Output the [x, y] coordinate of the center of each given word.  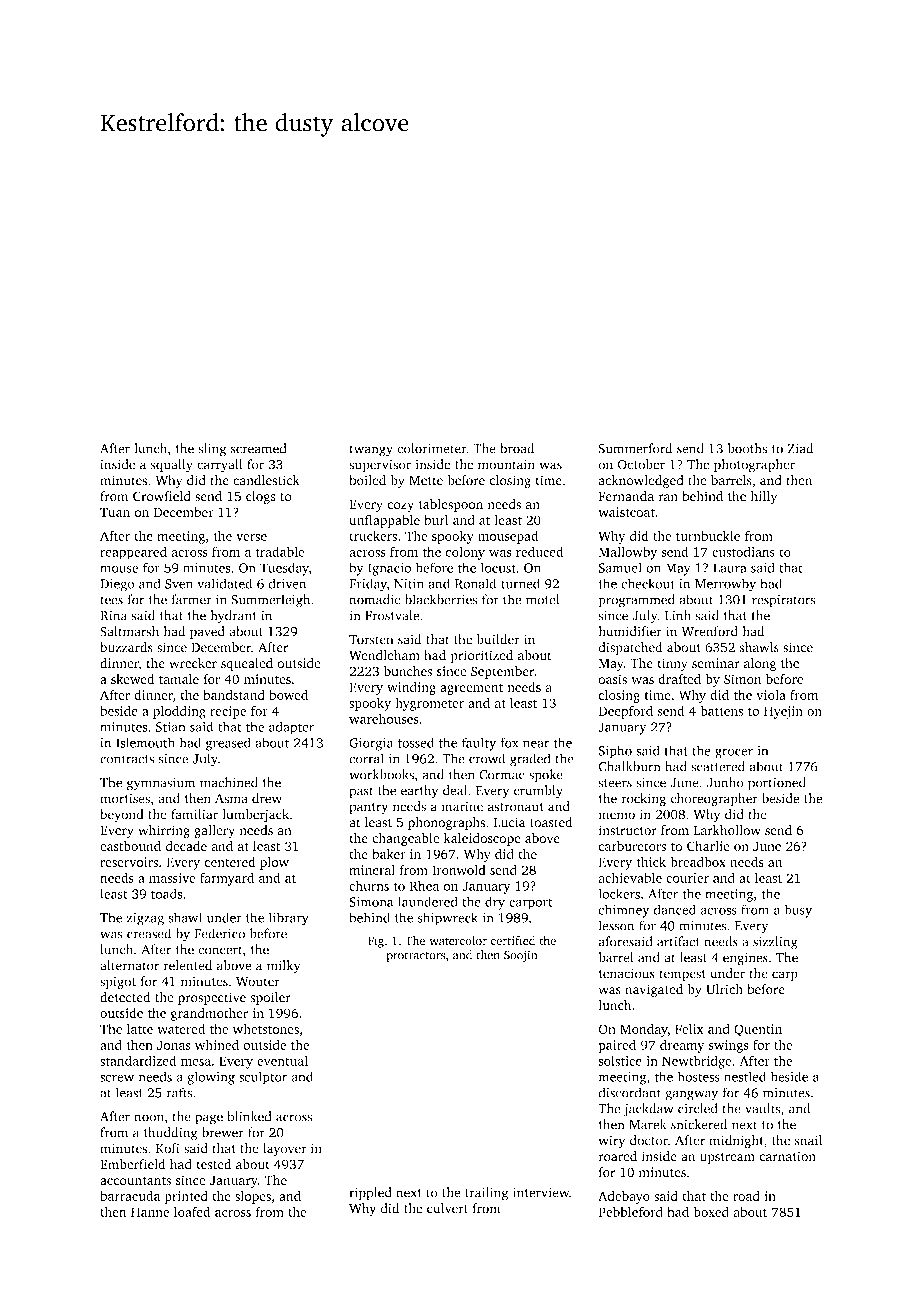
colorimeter [431, 448]
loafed [192, 1212]
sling [212, 450]
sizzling [775, 943]
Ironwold [459, 870]
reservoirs [129, 862]
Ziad [800, 448]
